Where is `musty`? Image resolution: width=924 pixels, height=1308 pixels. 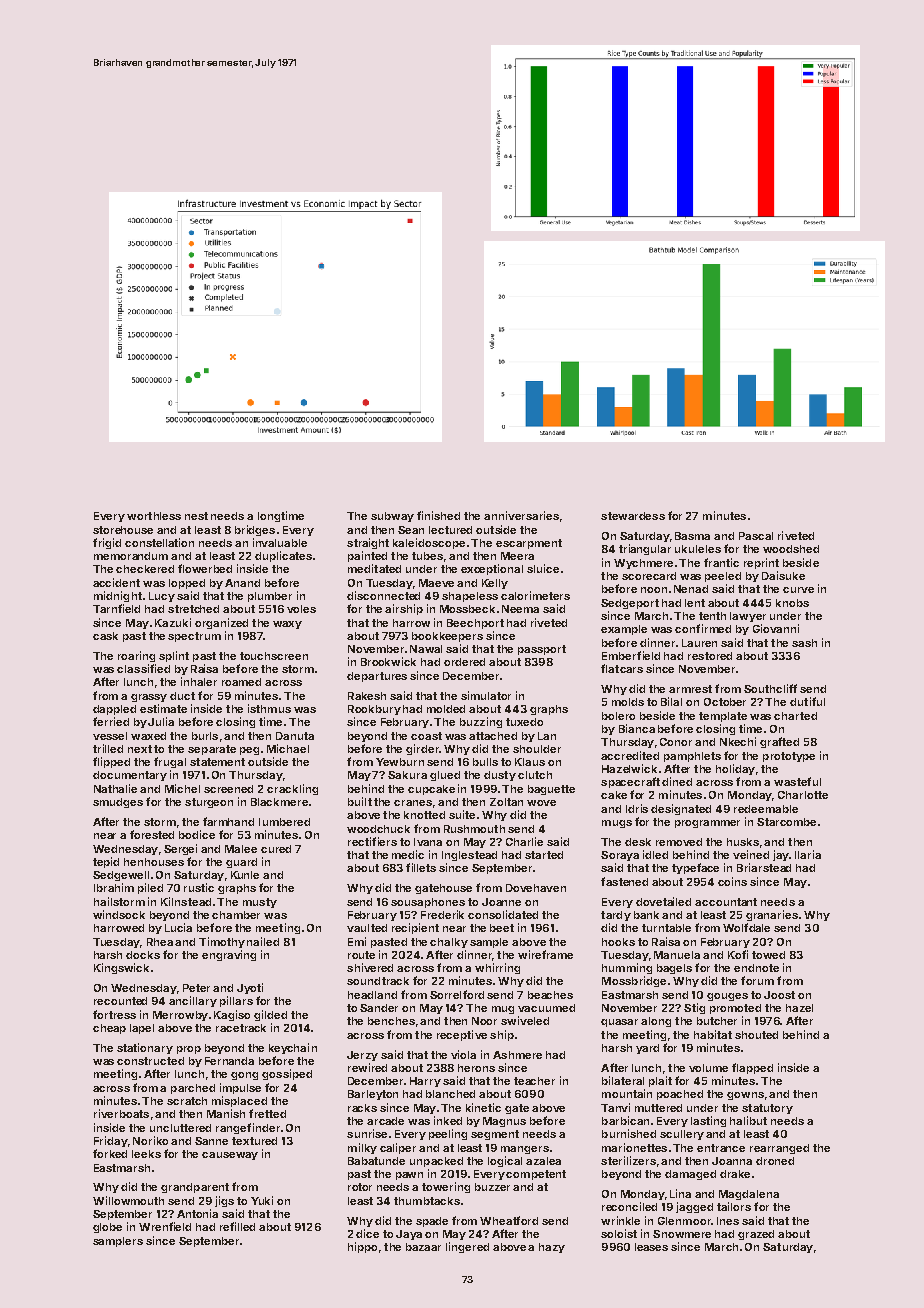
musty is located at coordinates (260, 903).
